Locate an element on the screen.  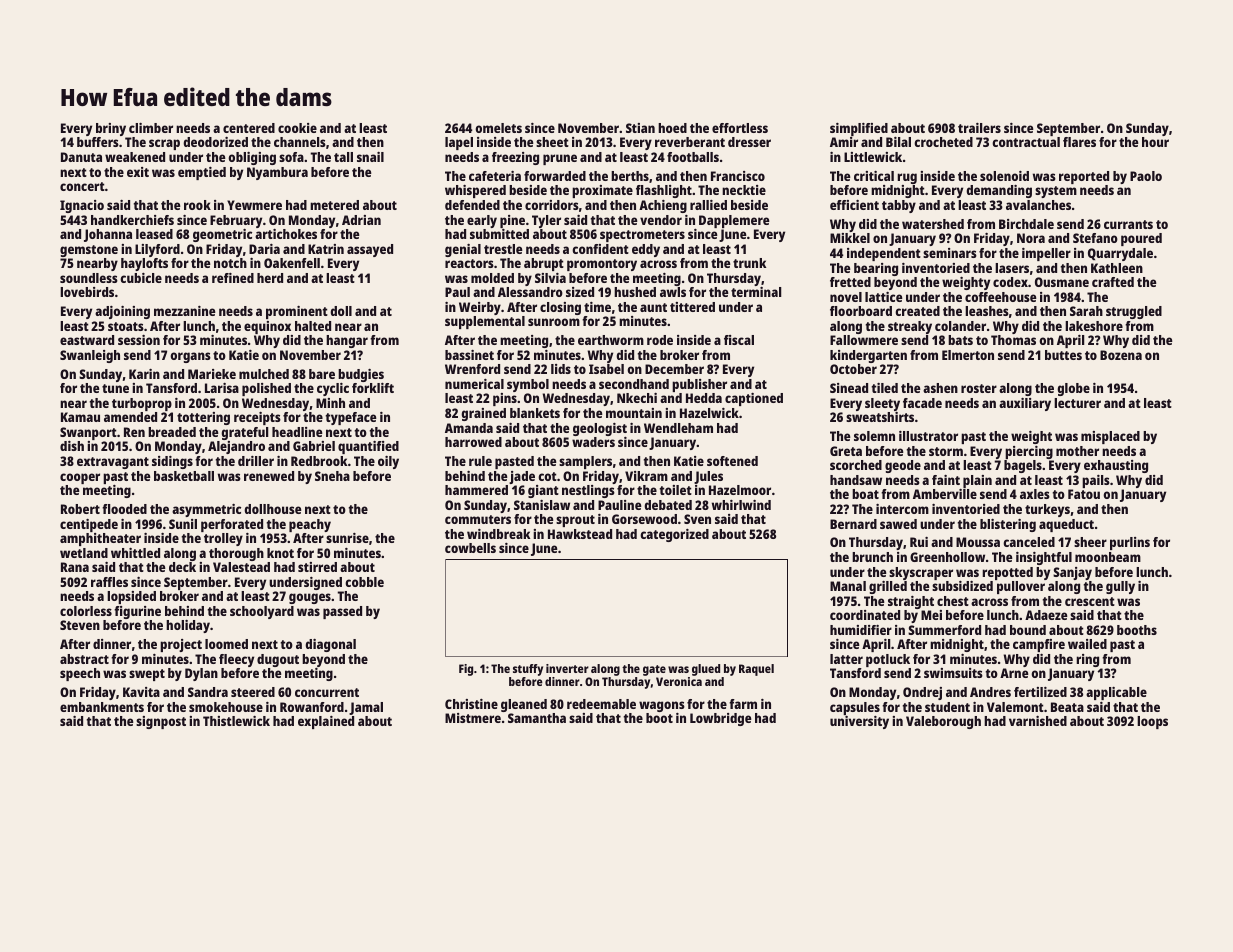
misplaced is located at coordinates (1110, 437).
